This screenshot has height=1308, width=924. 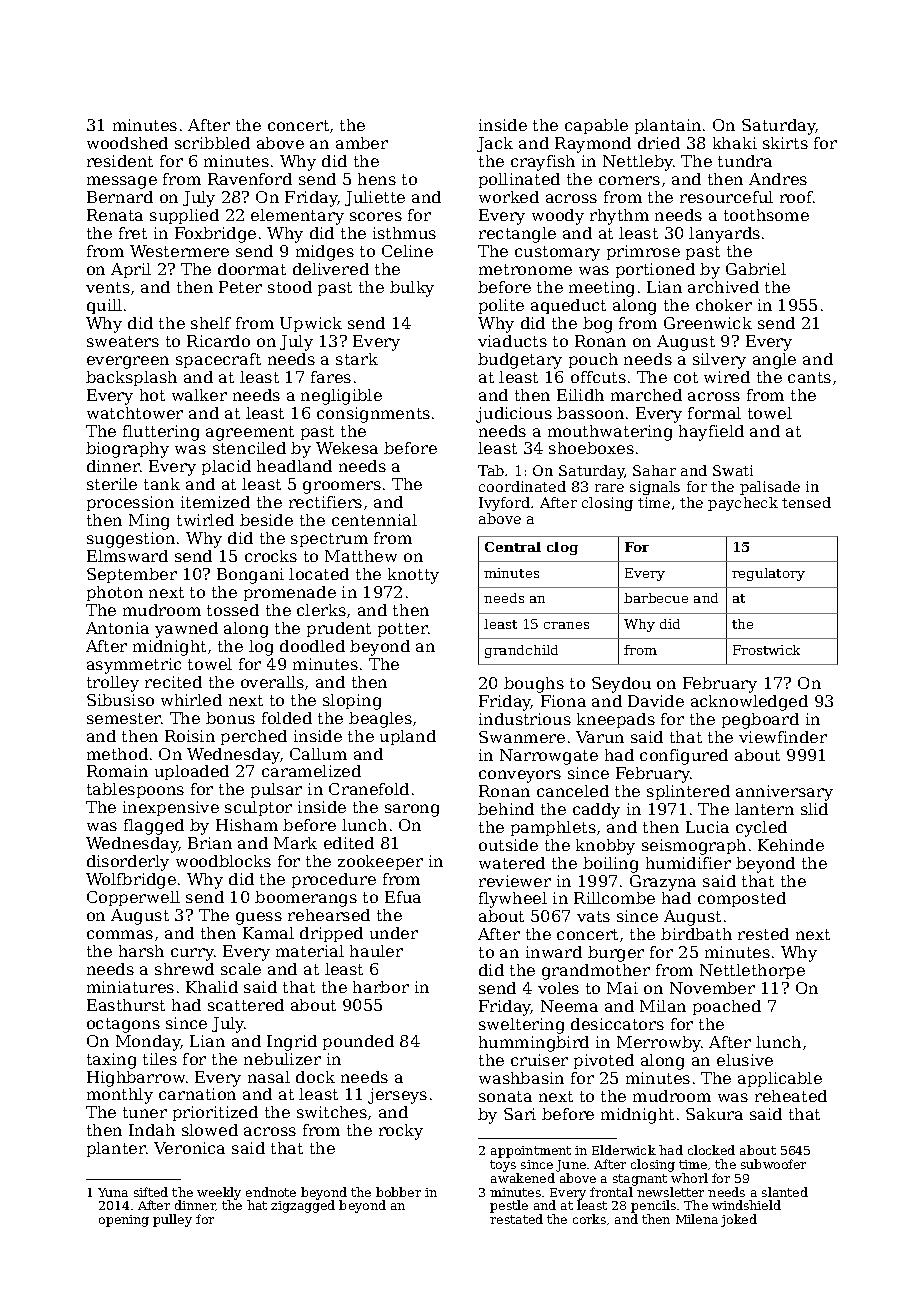 I want to click on amber, so click(x=362, y=143).
